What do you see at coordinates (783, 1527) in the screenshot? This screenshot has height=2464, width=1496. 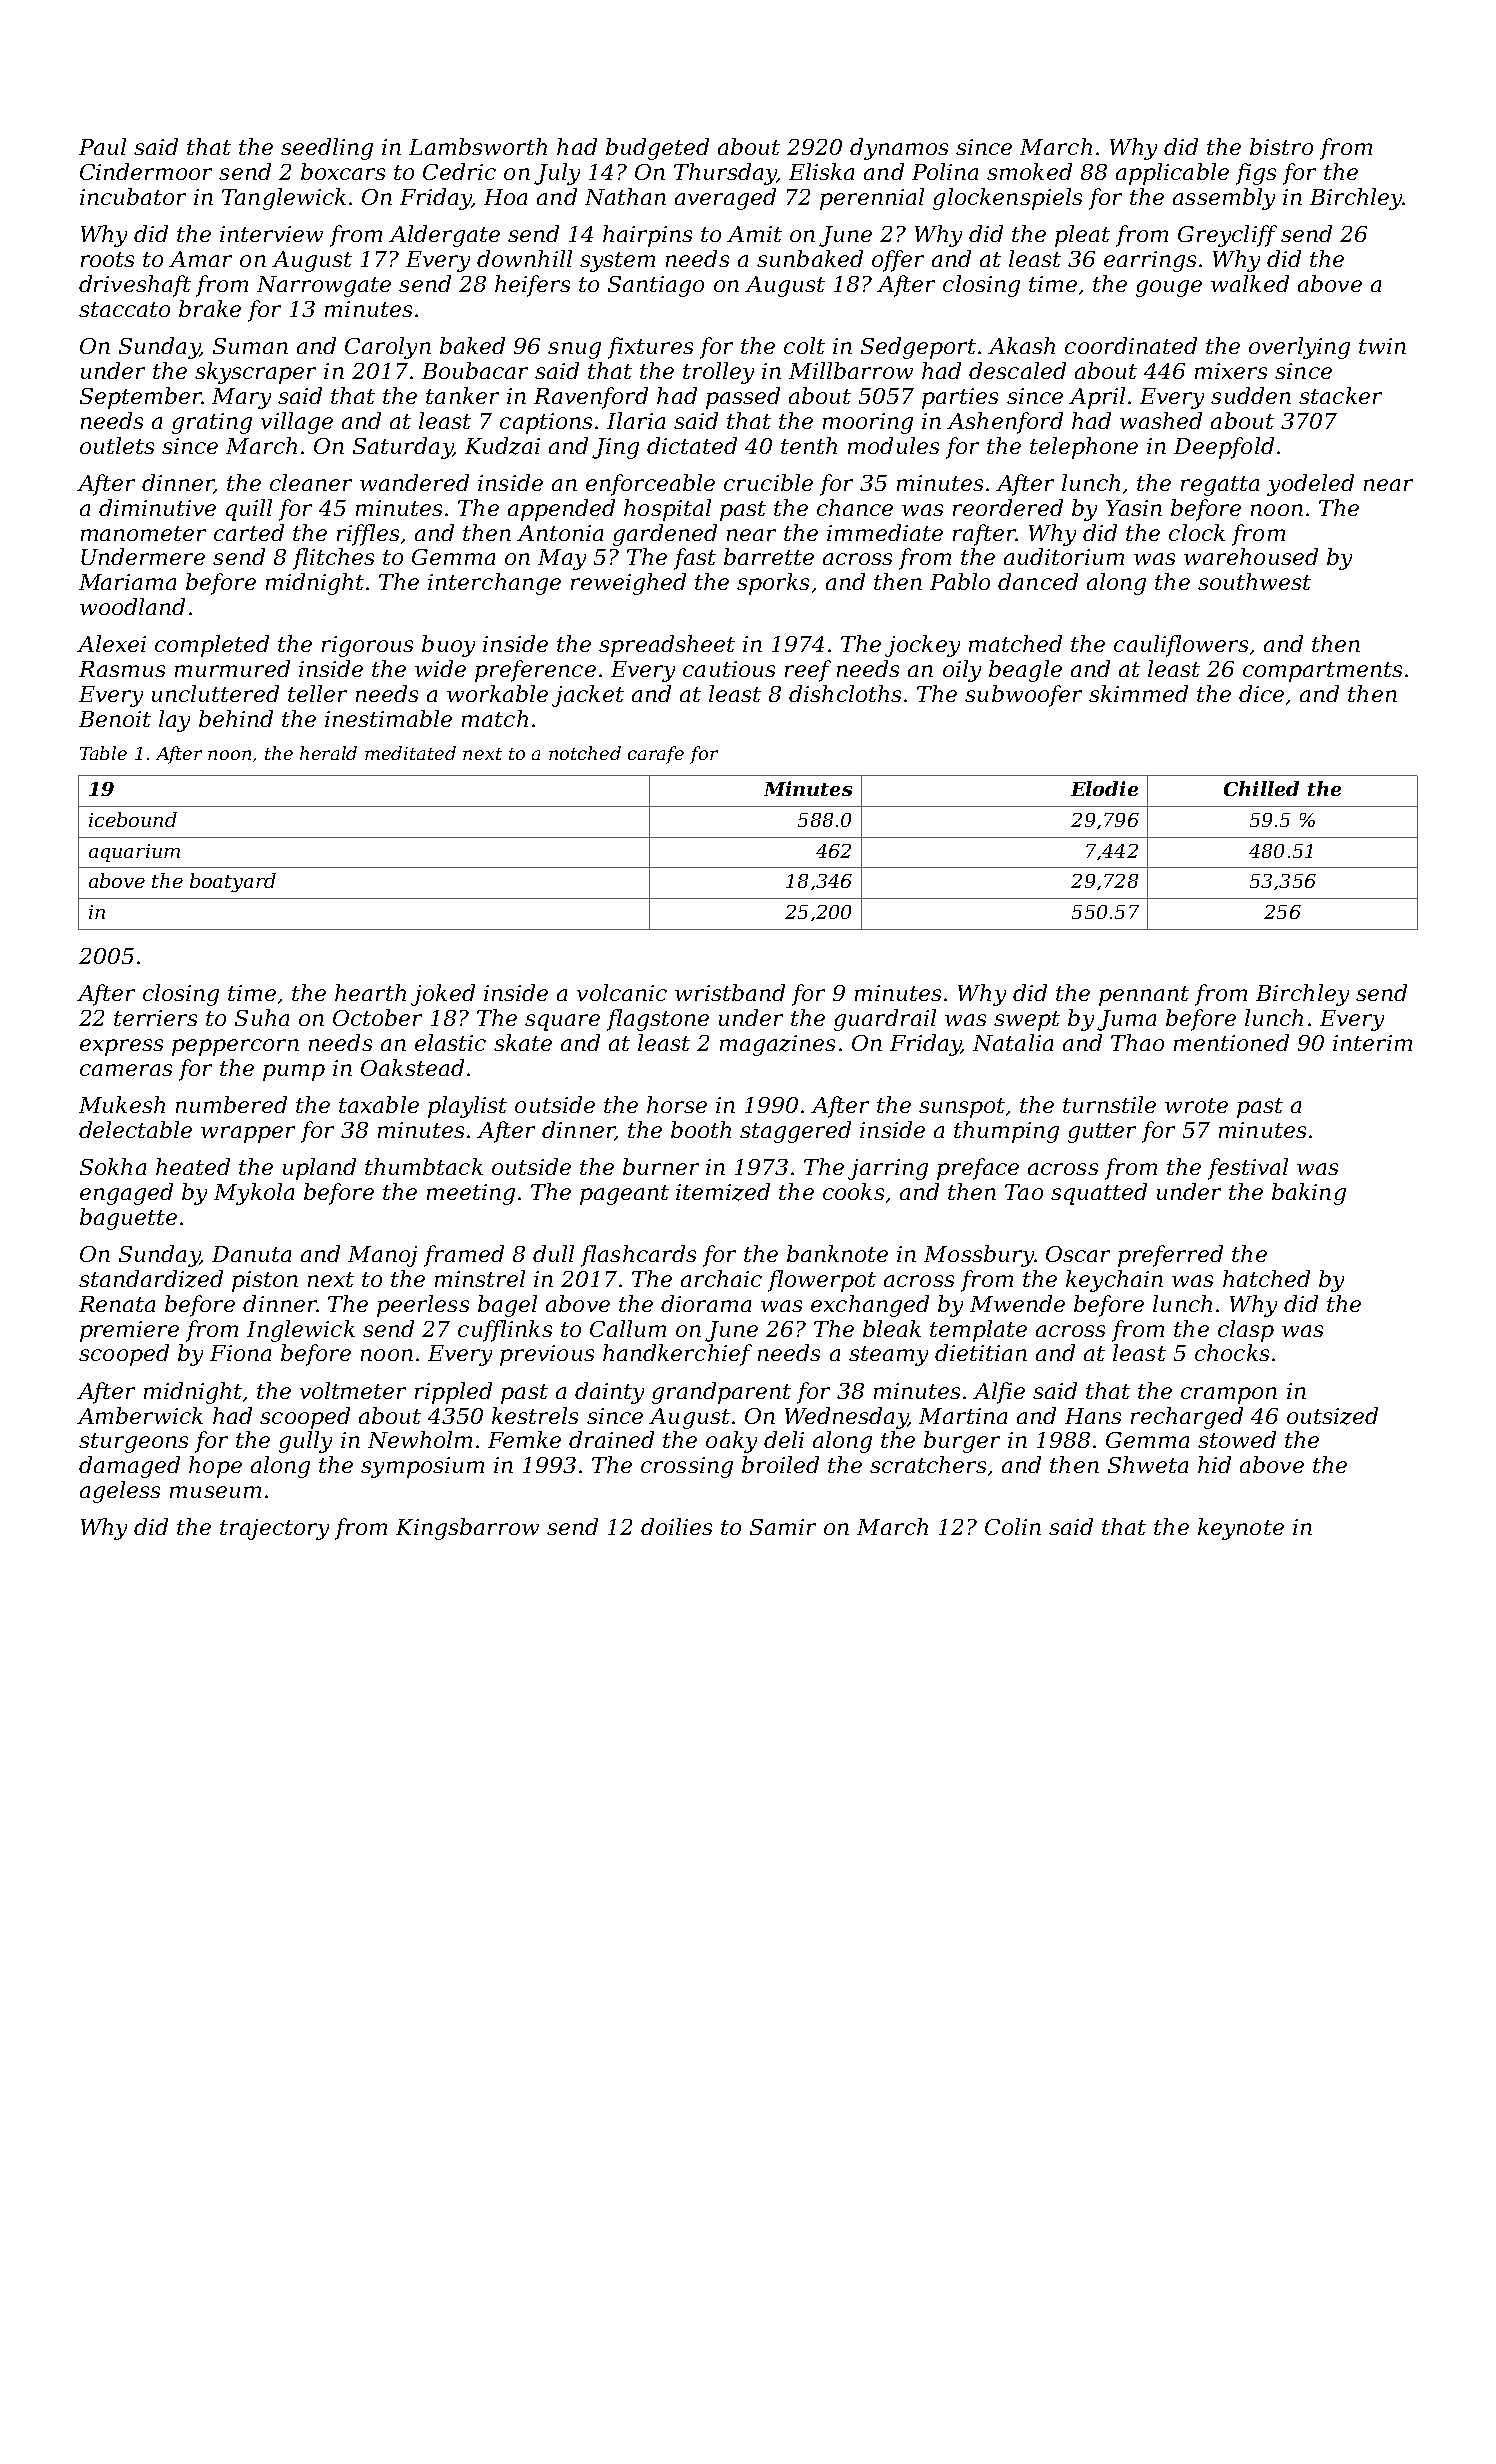 I see `Samir` at bounding box center [783, 1527].
